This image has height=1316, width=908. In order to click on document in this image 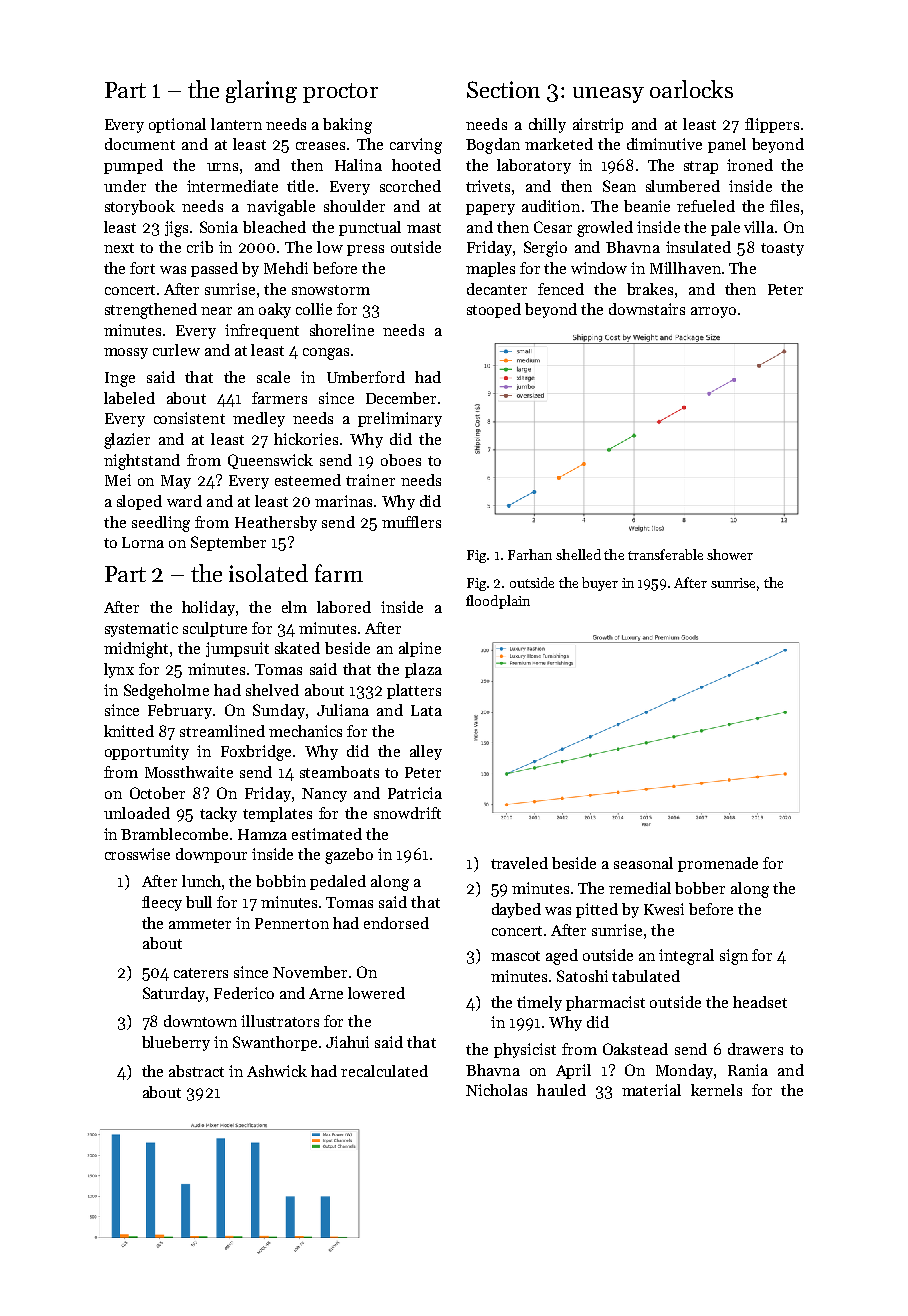, I will do `click(140, 144)`.
